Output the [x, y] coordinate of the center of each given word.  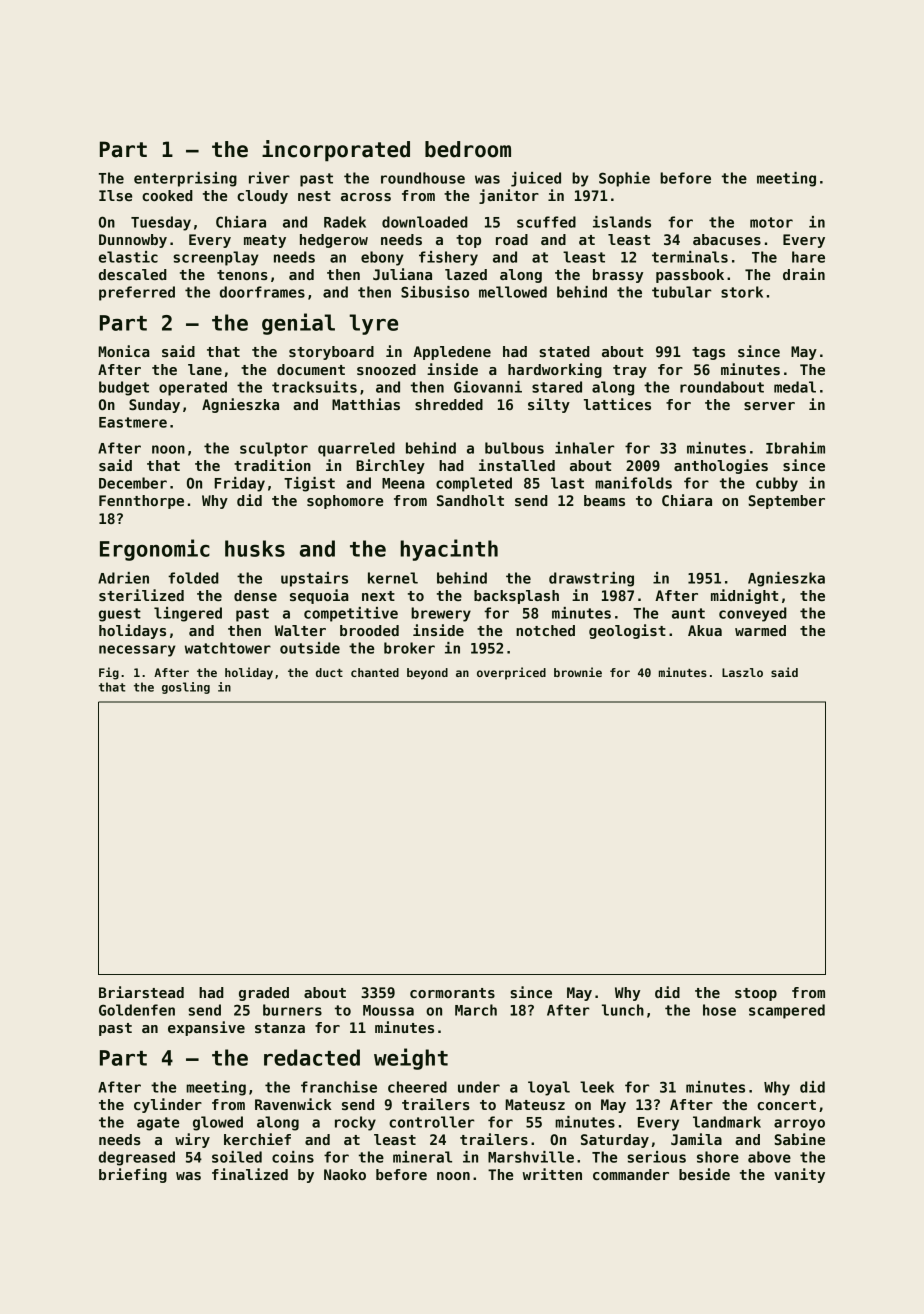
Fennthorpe [141, 502]
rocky [355, 1123]
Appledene [452, 353]
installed [517, 465]
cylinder [168, 1105]
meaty [265, 241]
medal [795, 387]
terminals [690, 257]
